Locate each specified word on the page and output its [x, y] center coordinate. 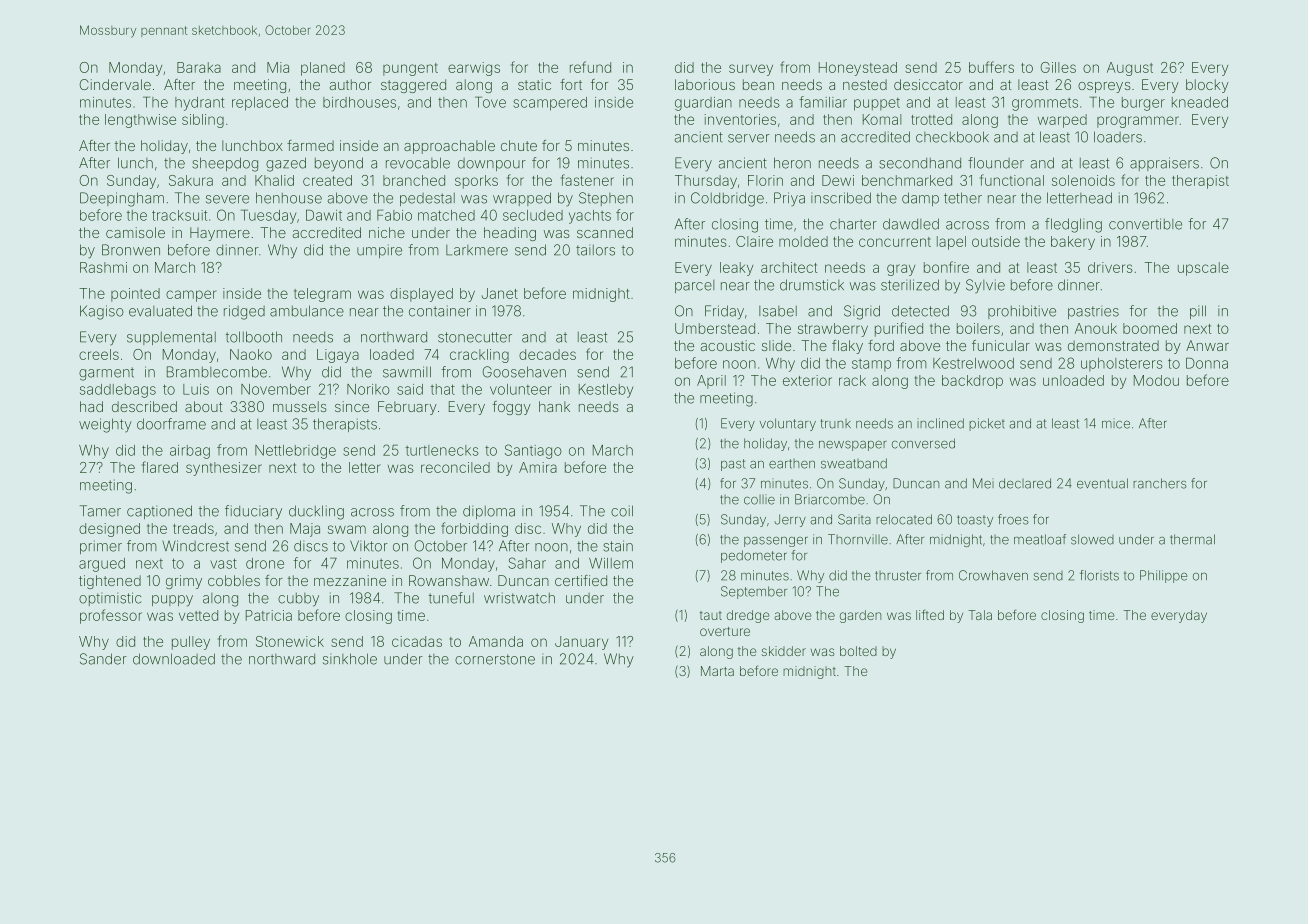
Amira [538, 467]
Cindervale [115, 84]
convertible [1145, 224]
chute [519, 145]
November [276, 389]
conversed [923, 443]
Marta [717, 671]
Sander [103, 659]
